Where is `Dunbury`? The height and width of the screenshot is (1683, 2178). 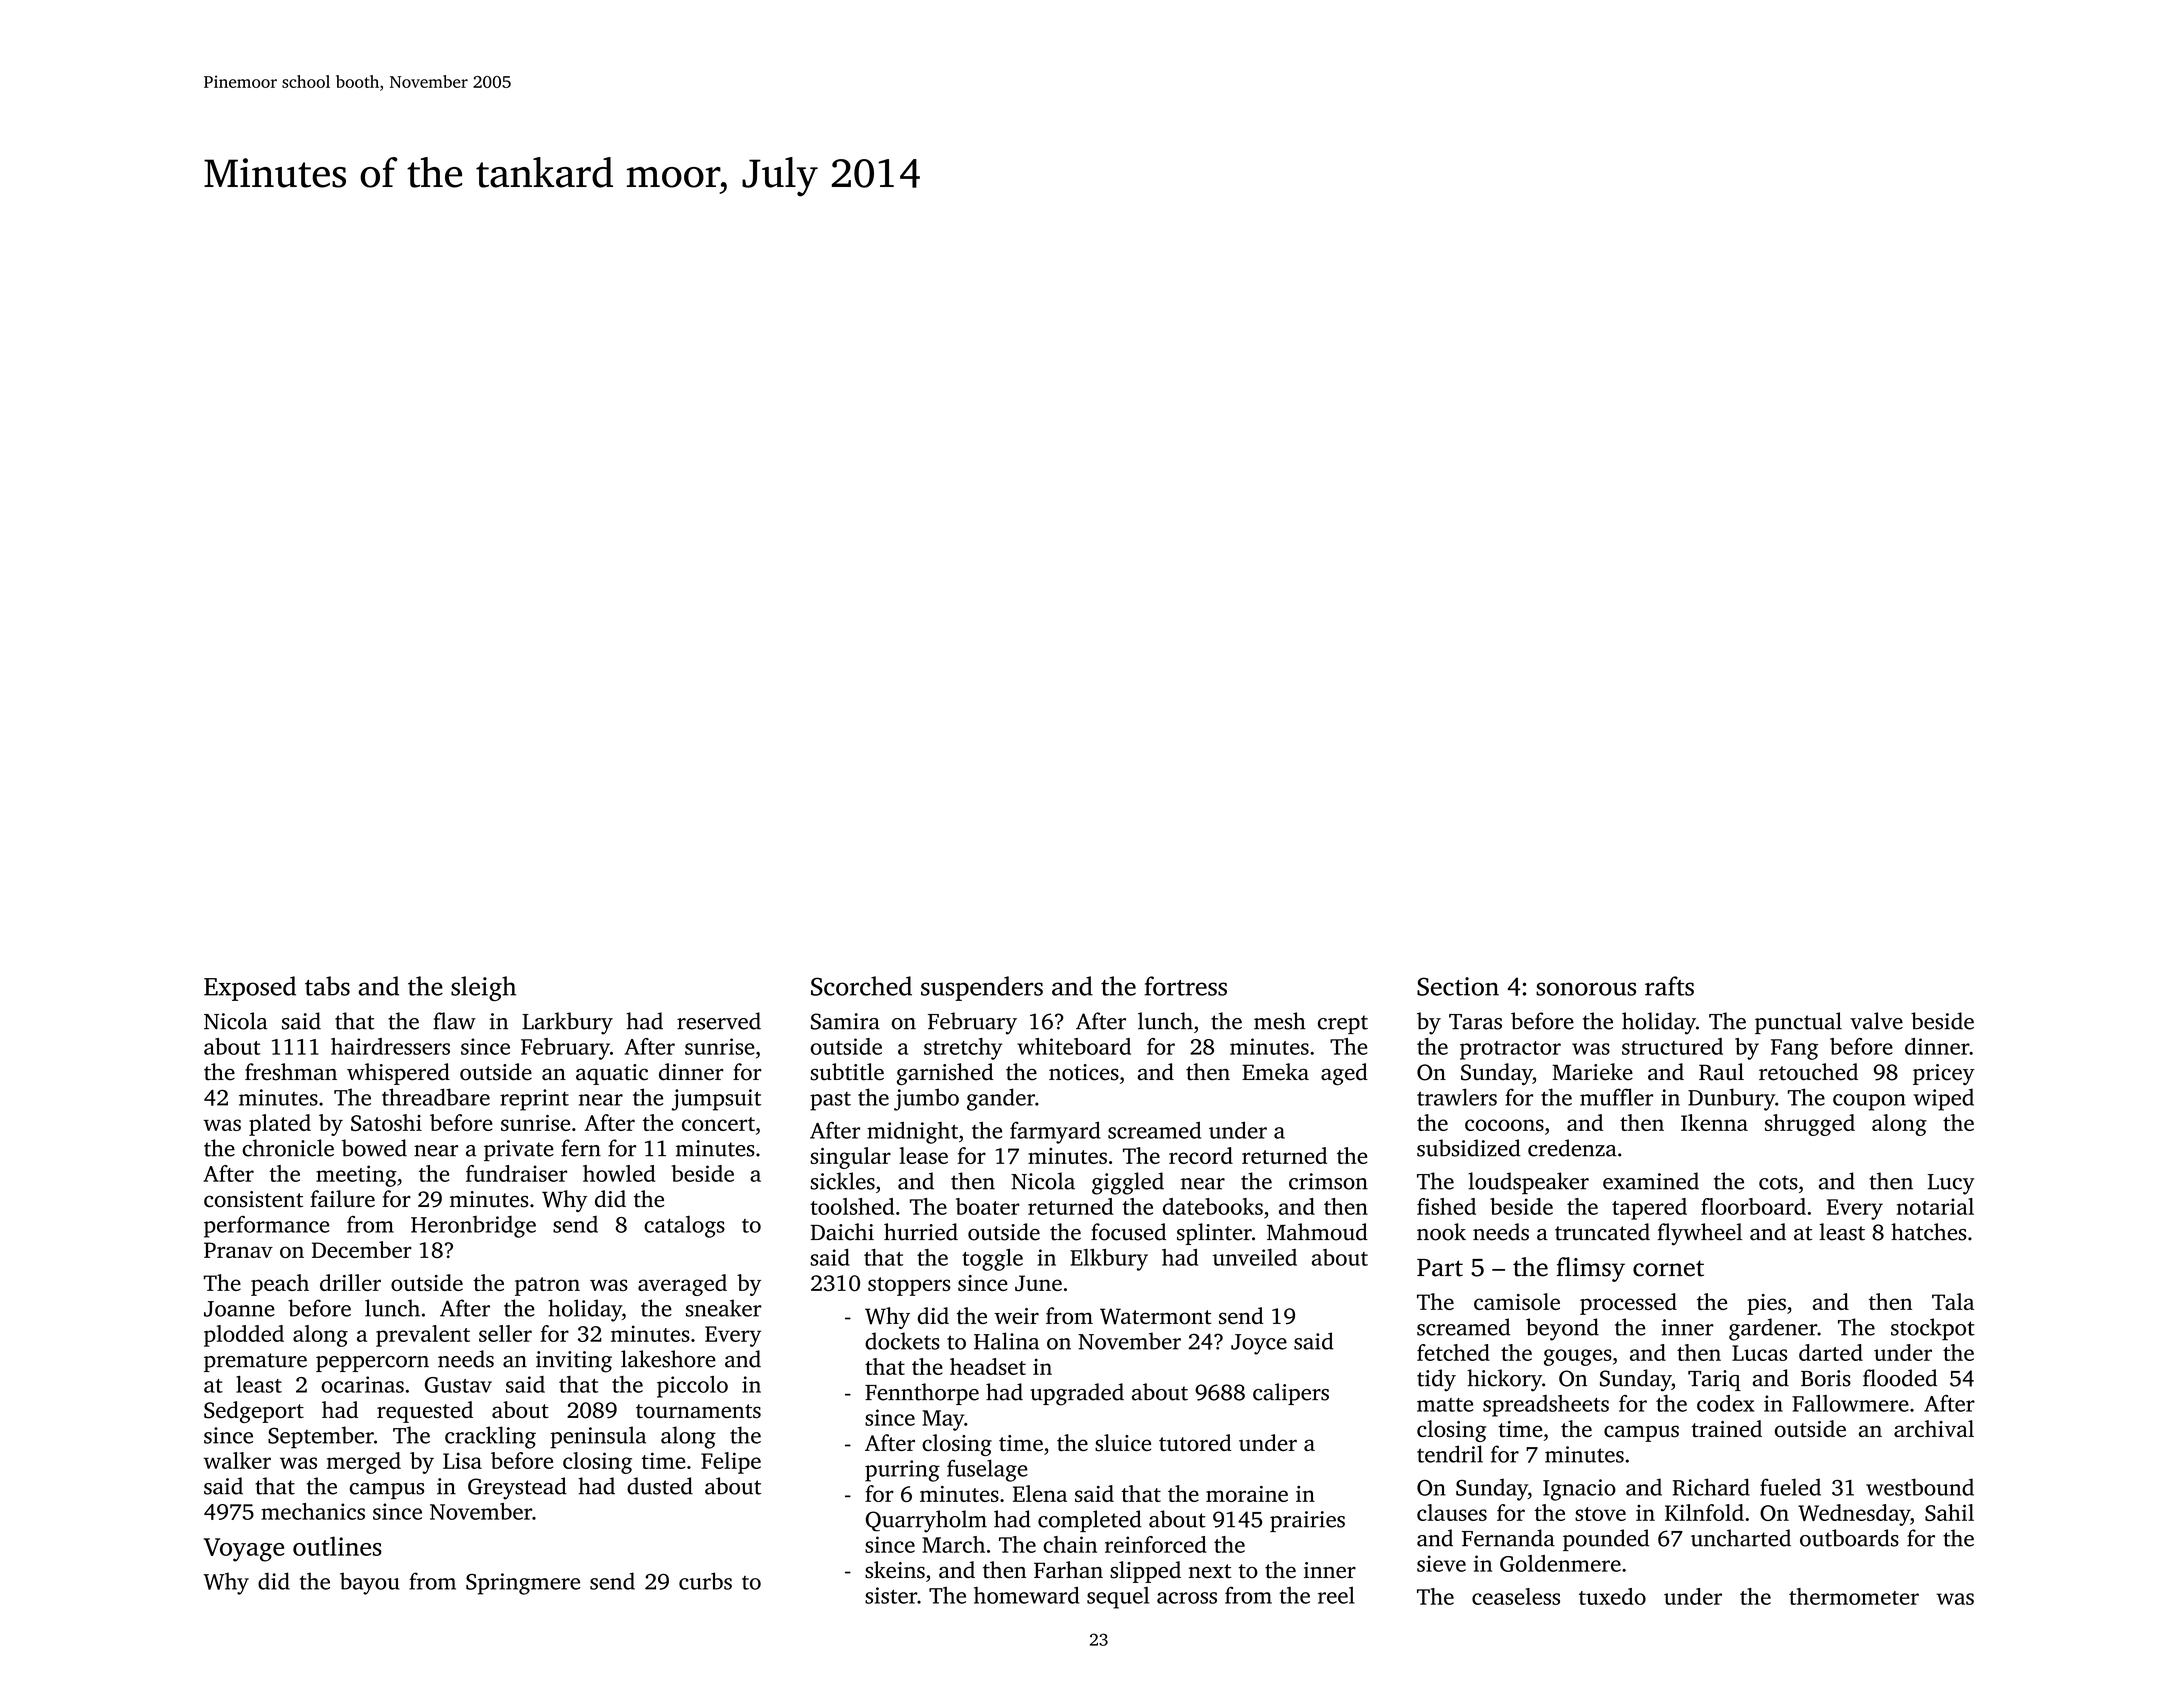
Dunbury is located at coordinates (1731, 1099).
